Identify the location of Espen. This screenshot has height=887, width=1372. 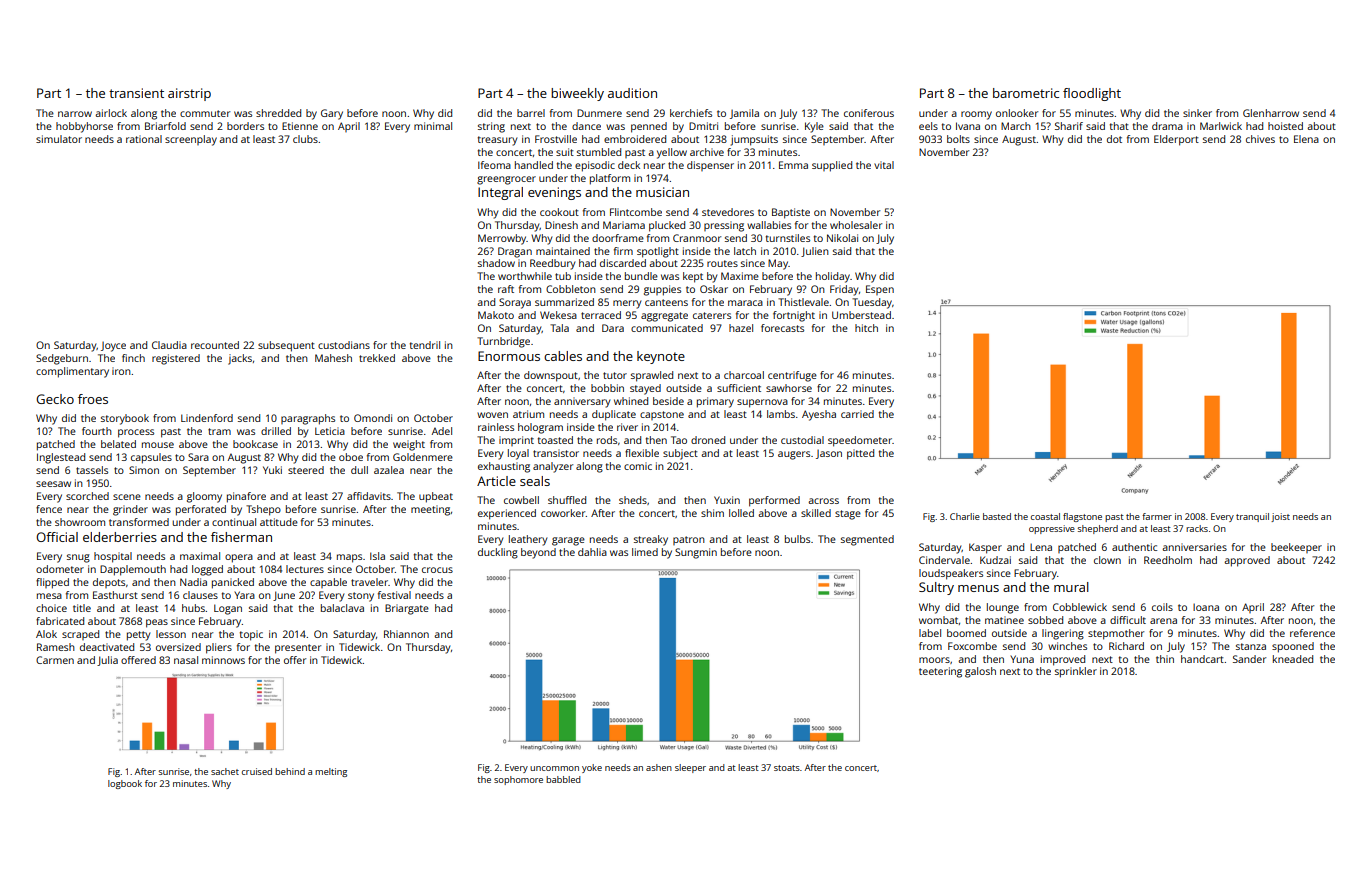
(880, 290).
